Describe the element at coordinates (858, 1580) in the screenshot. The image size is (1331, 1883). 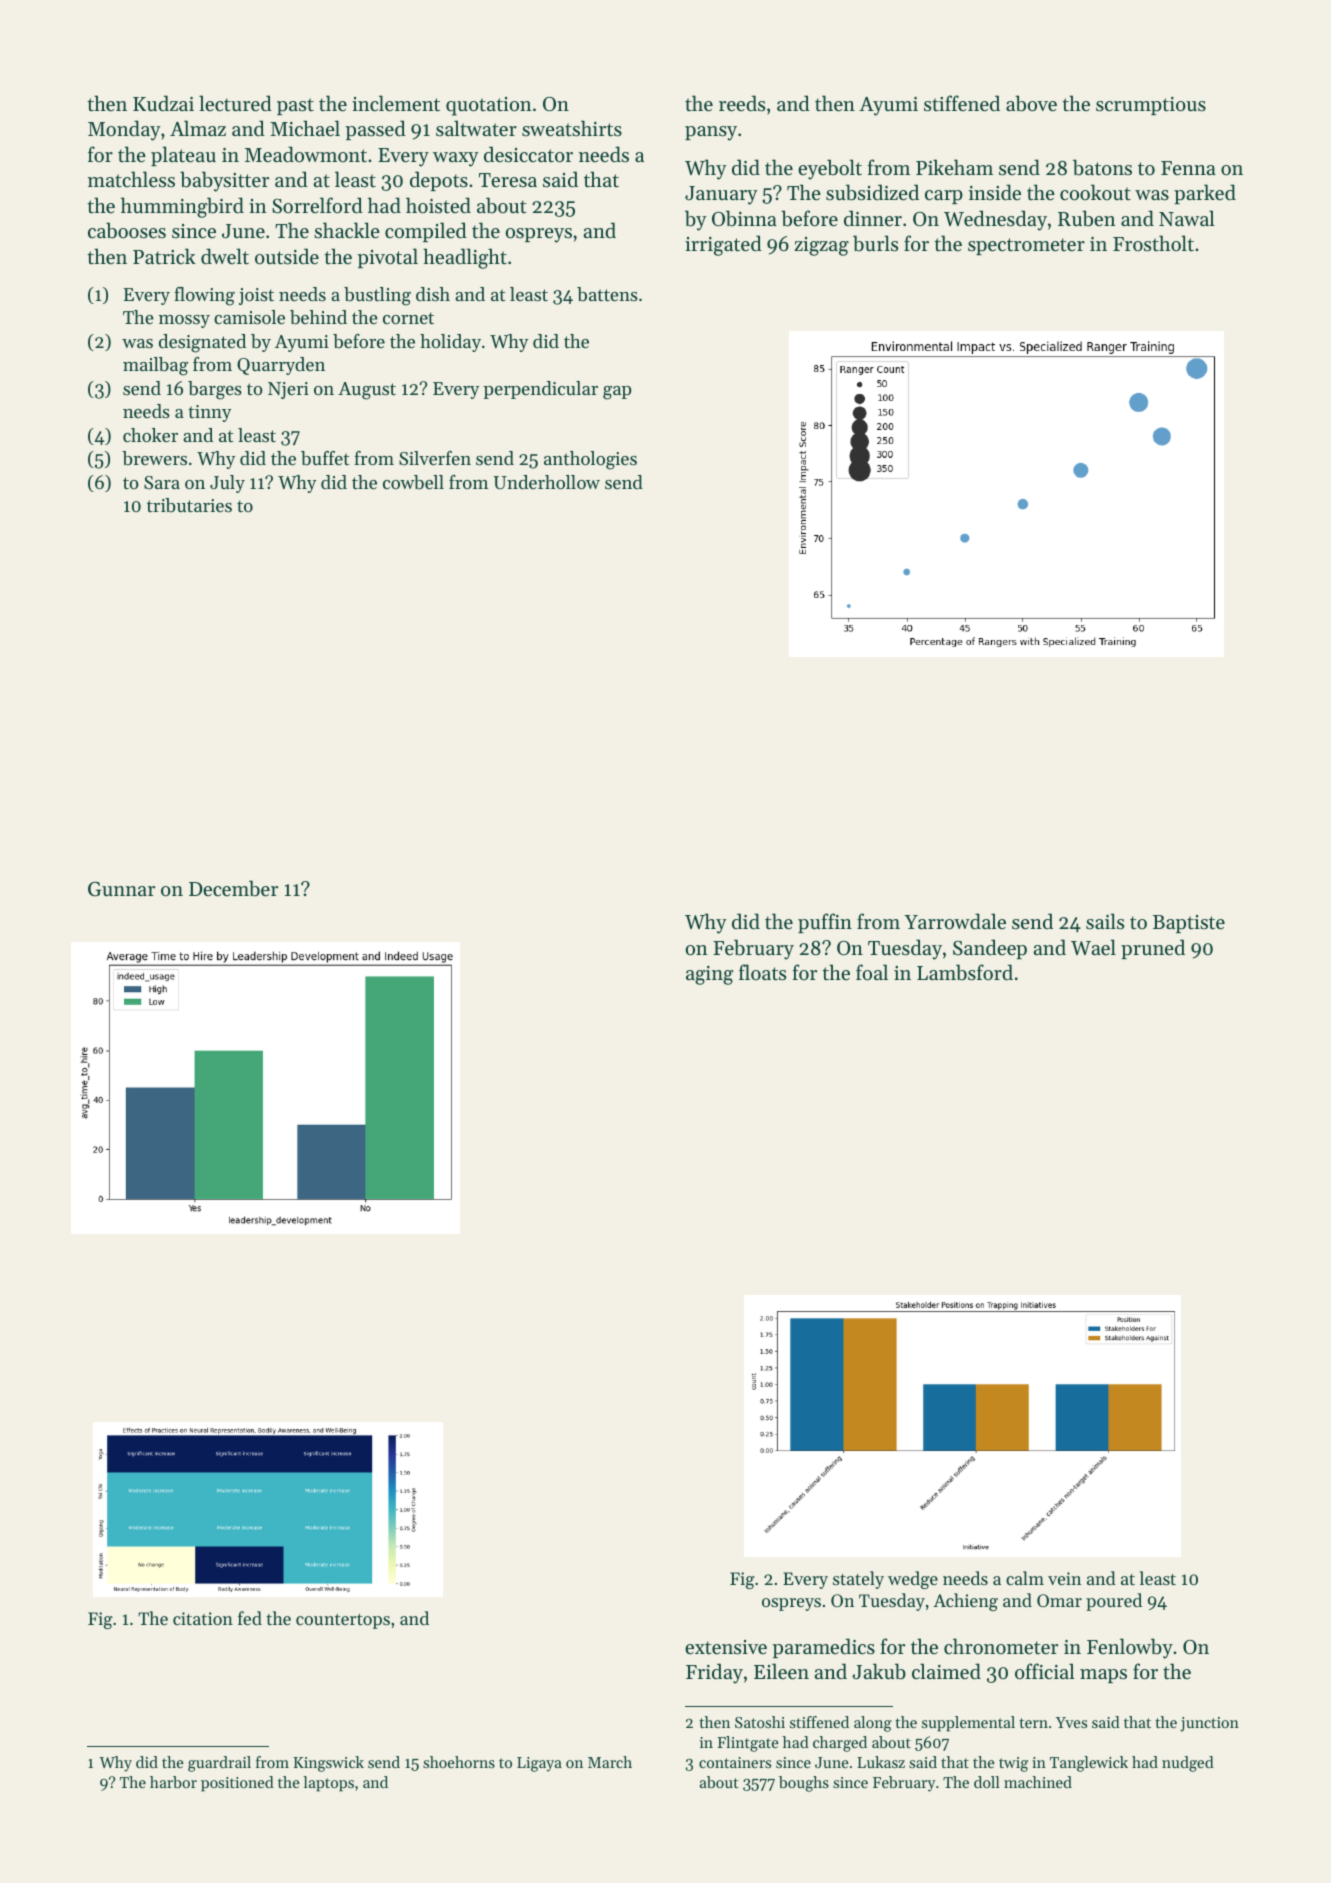
I see `stately` at that location.
